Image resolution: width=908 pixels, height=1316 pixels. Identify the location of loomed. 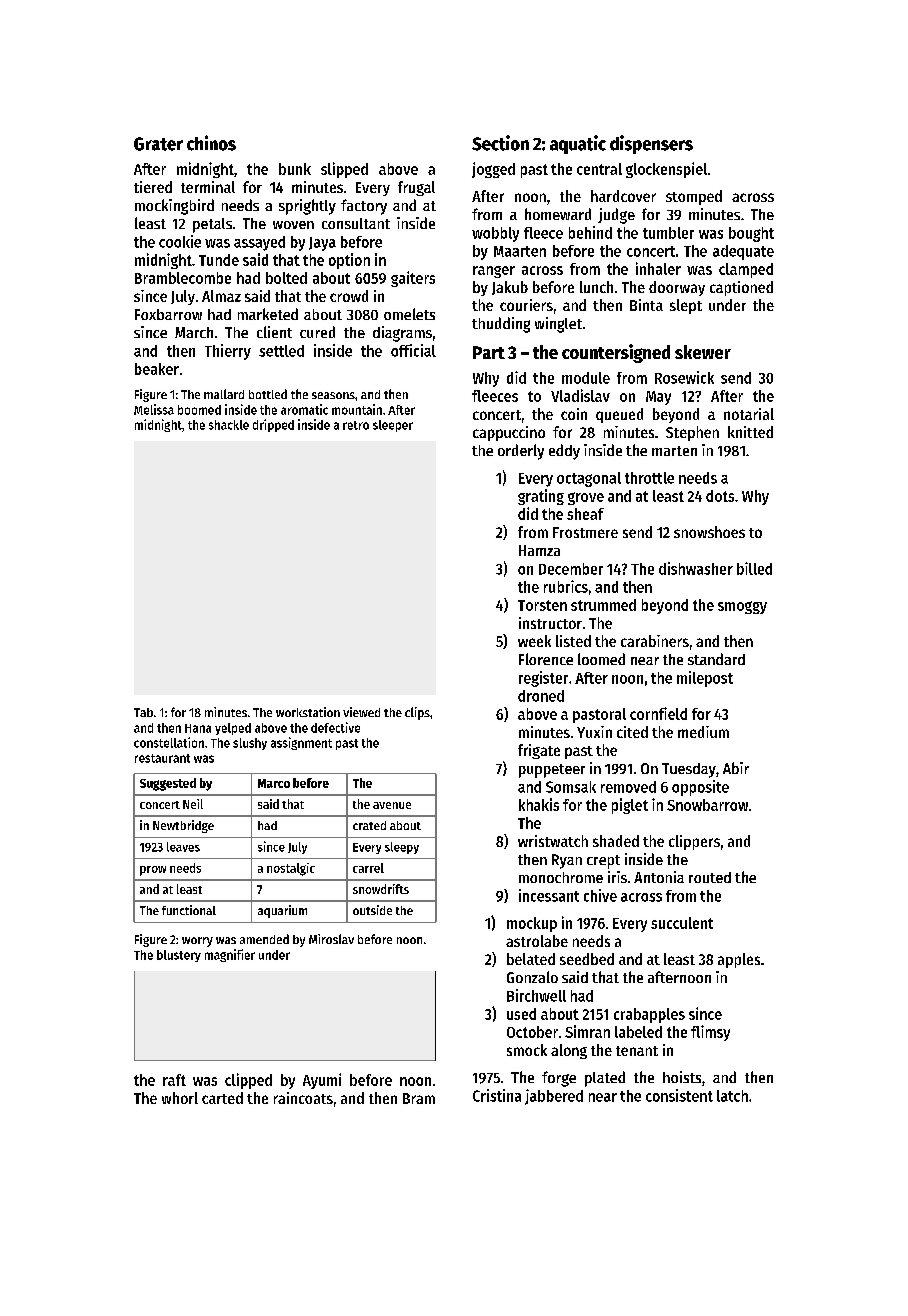
(601, 659).
